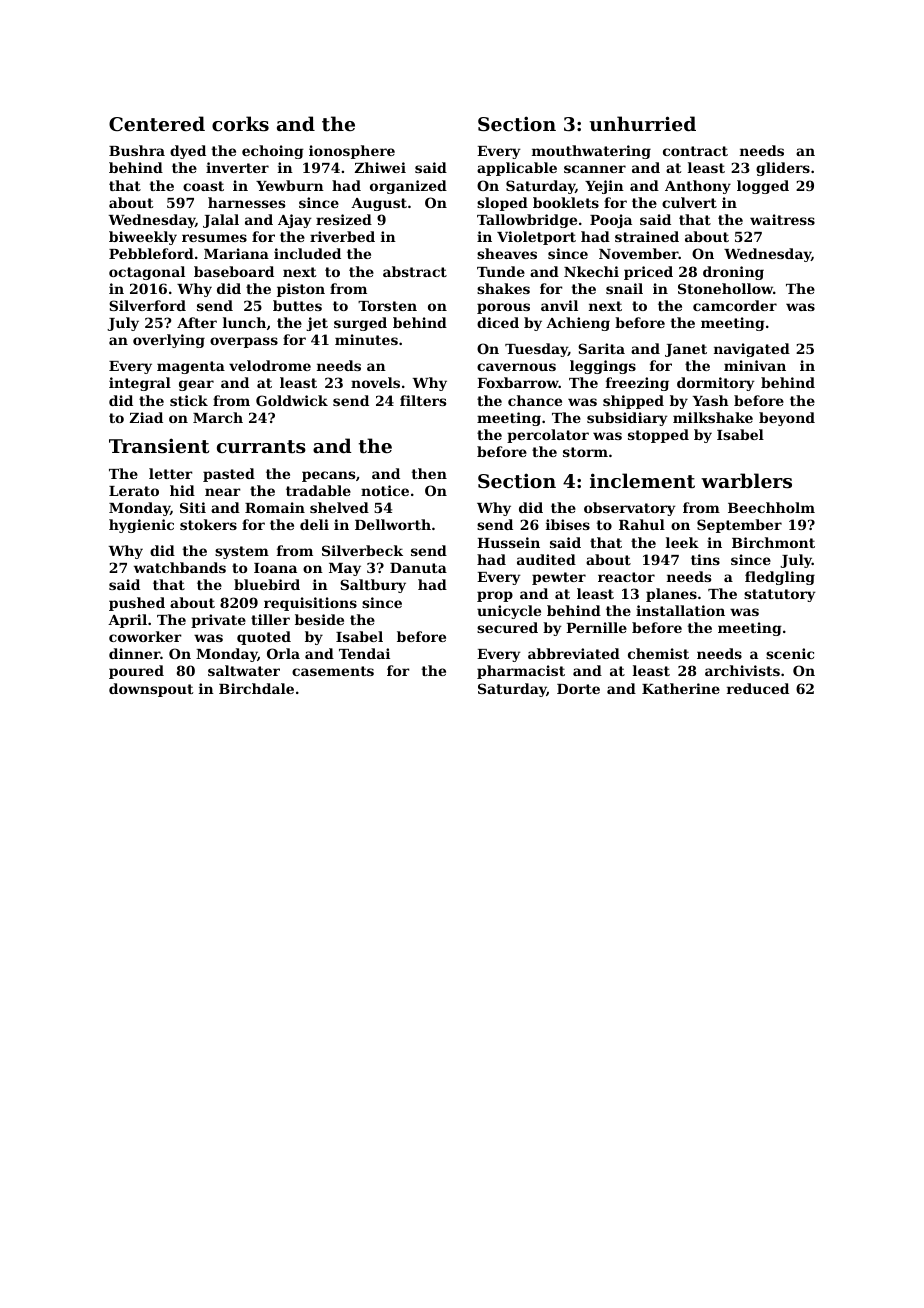 The image size is (924, 1308). What do you see at coordinates (698, 187) in the screenshot?
I see `Anthony` at bounding box center [698, 187].
